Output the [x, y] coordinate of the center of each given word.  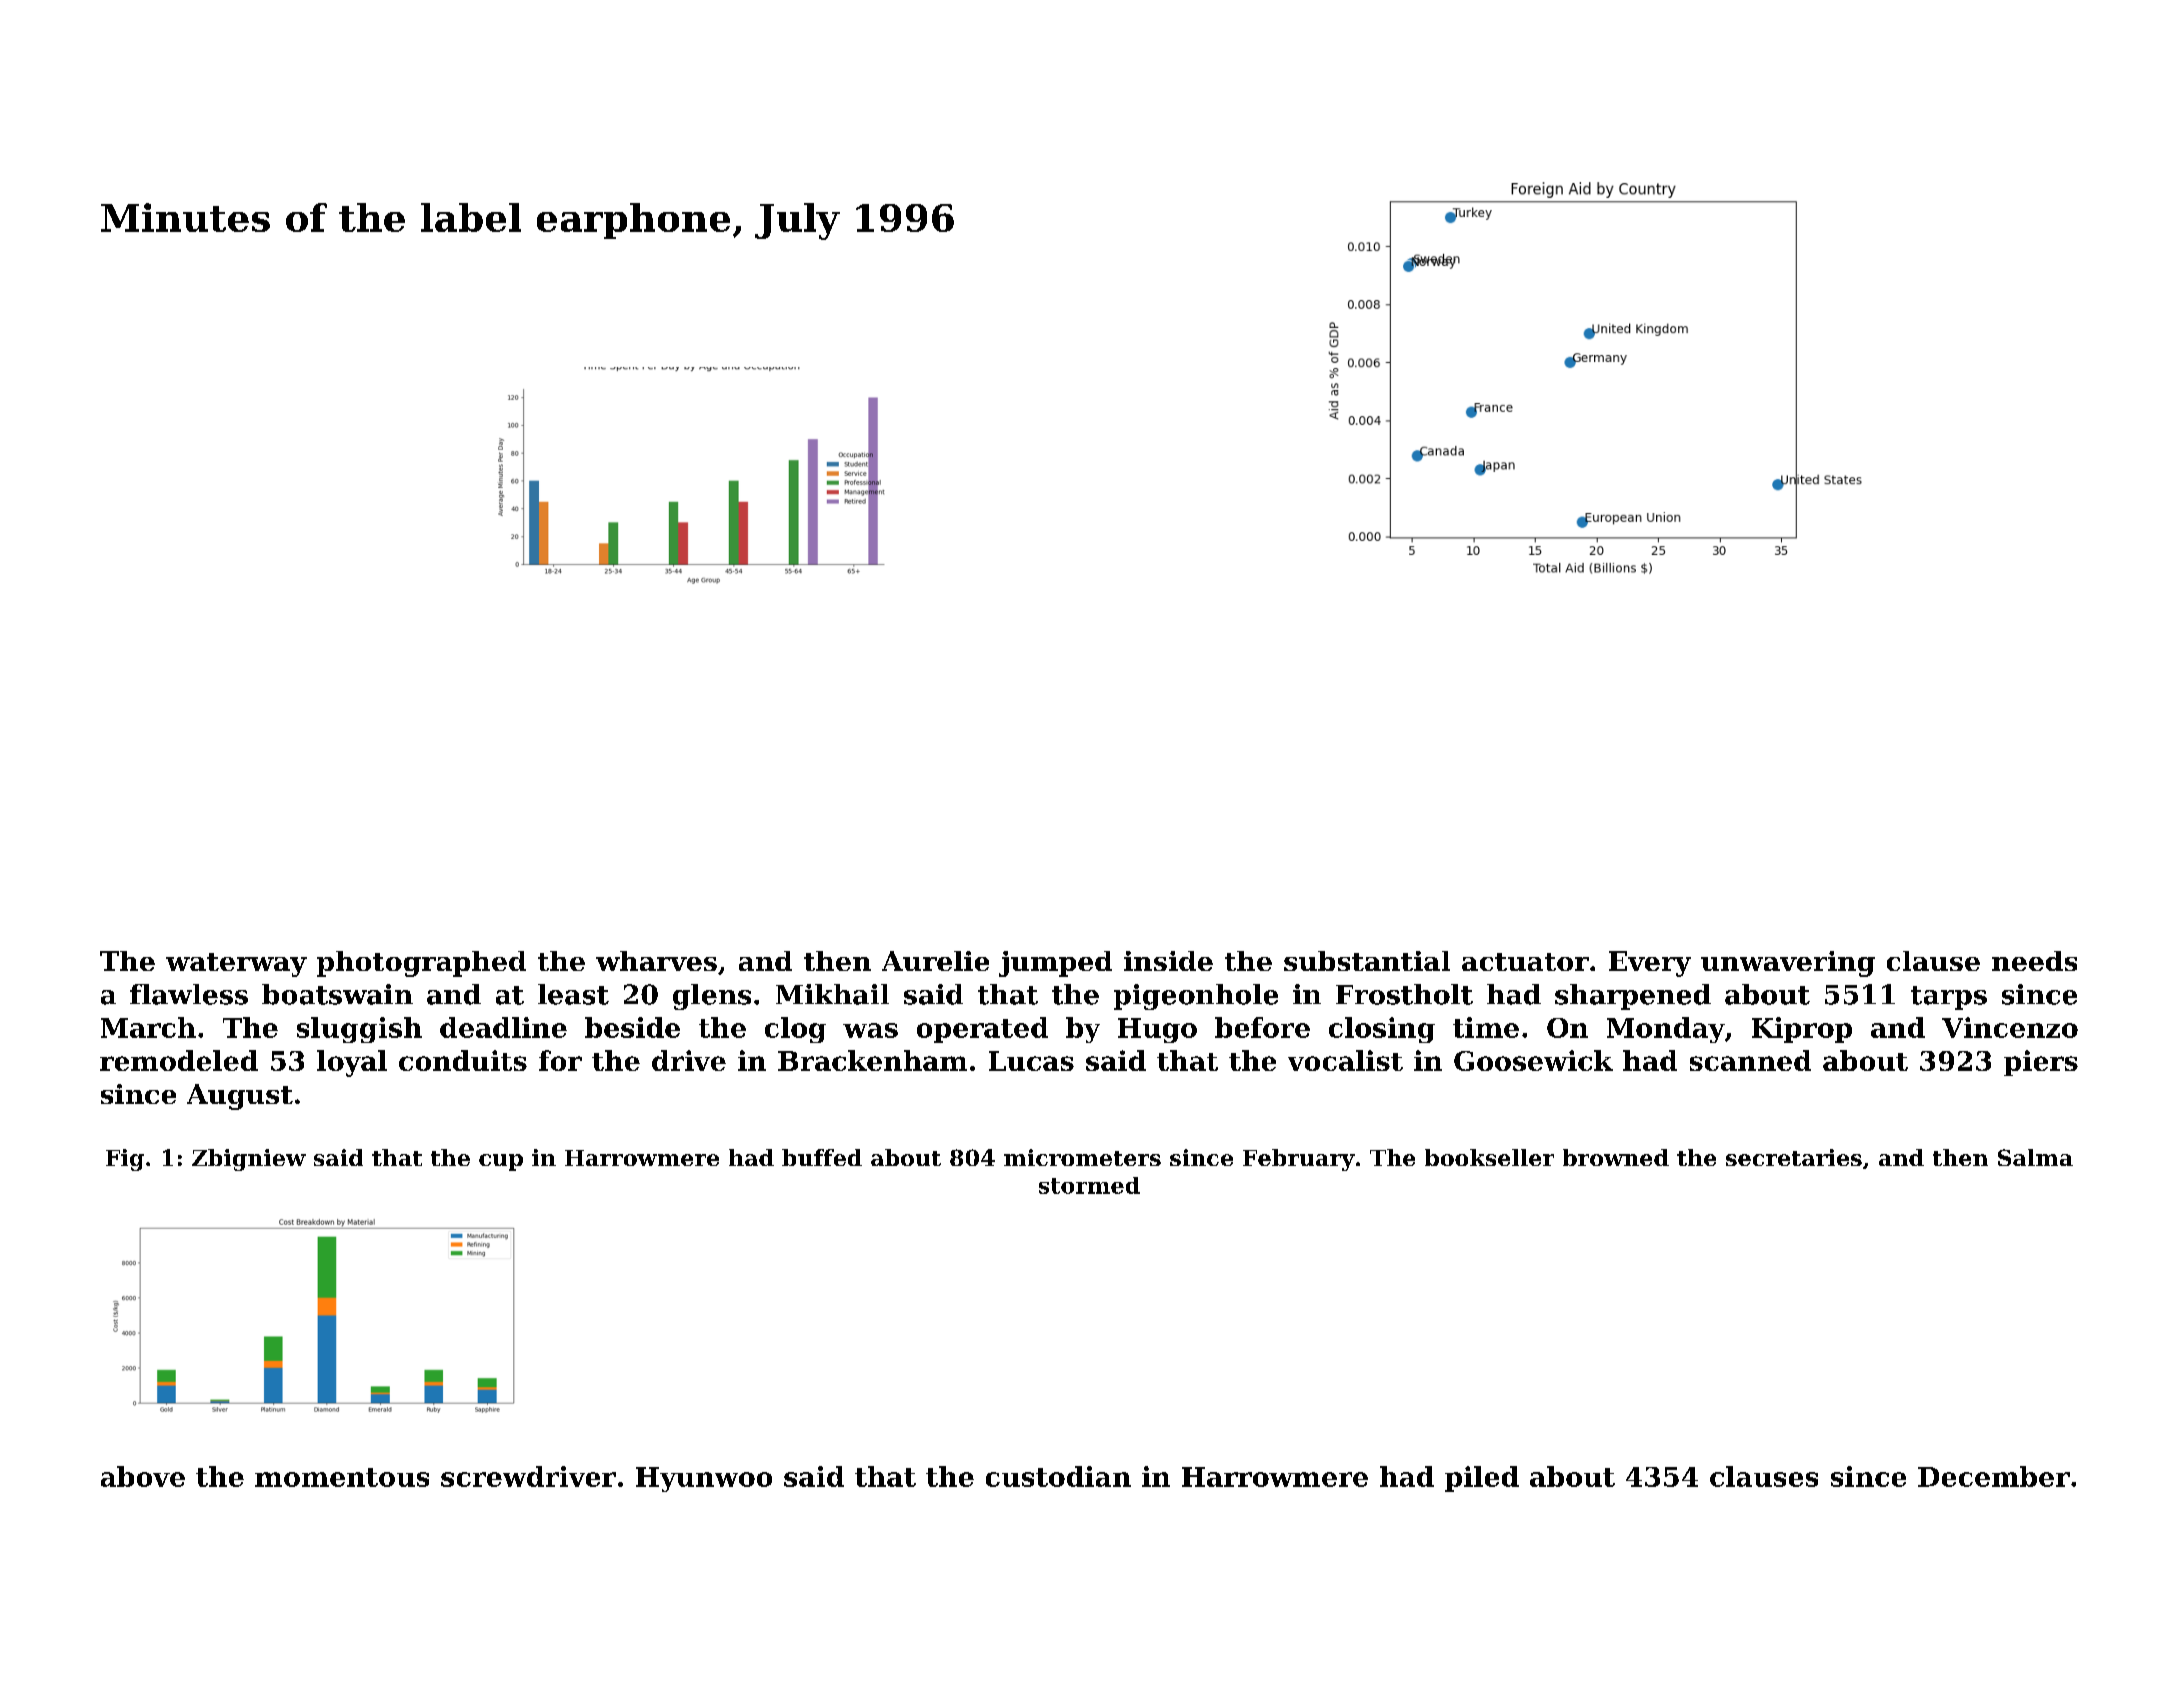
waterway [236, 965]
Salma [2035, 1157]
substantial [1367, 961]
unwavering [1788, 964]
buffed [822, 1157]
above [143, 1476]
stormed [1089, 1185]
